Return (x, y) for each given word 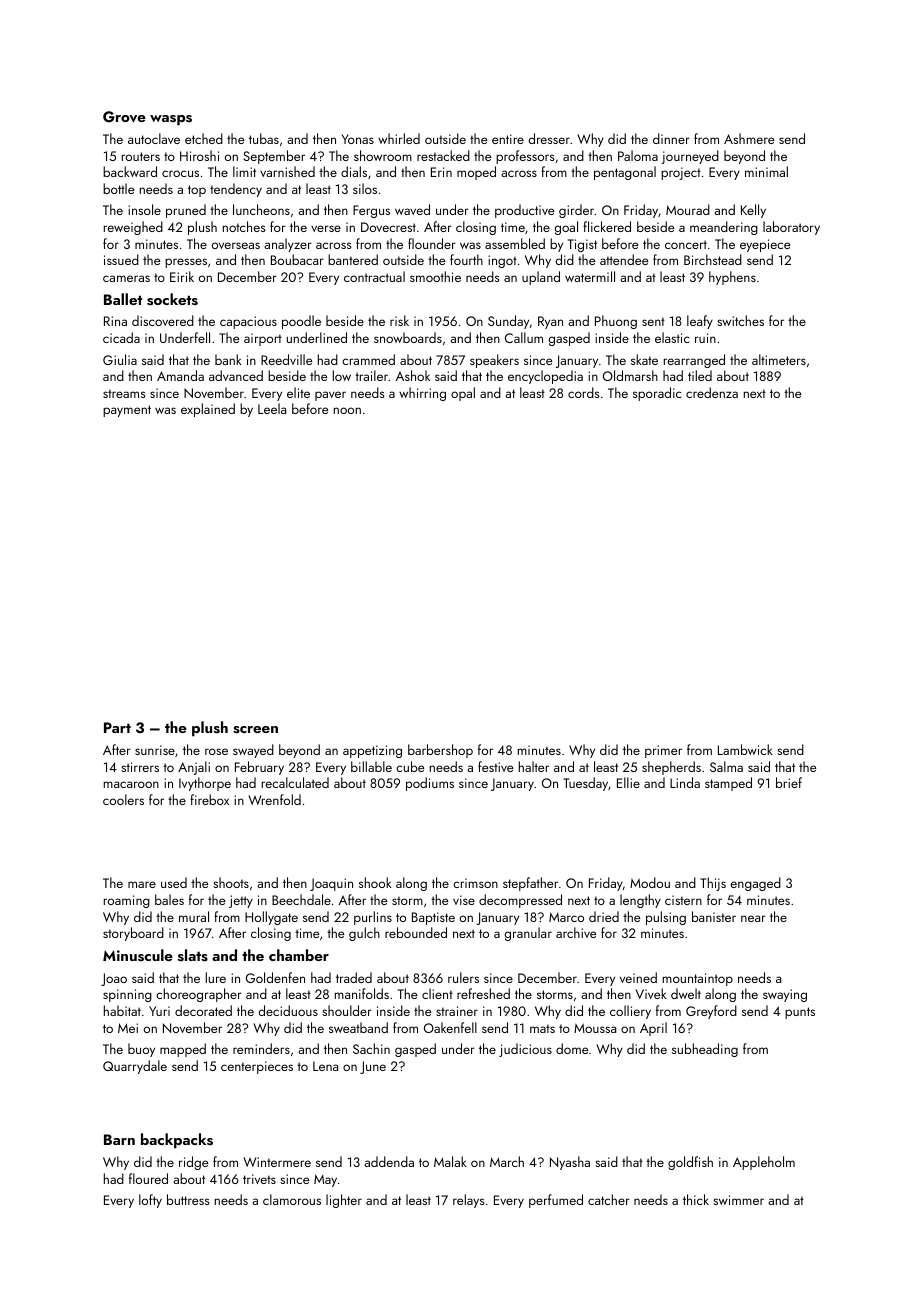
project (681, 173)
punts (800, 1013)
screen (255, 730)
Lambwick (745, 749)
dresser (549, 138)
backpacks (177, 1141)
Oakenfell (450, 1027)
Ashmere (749, 138)
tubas (264, 138)
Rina (115, 321)
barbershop (440, 751)
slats (193, 955)
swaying (785, 995)
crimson (475, 883)
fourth (466, 259)
